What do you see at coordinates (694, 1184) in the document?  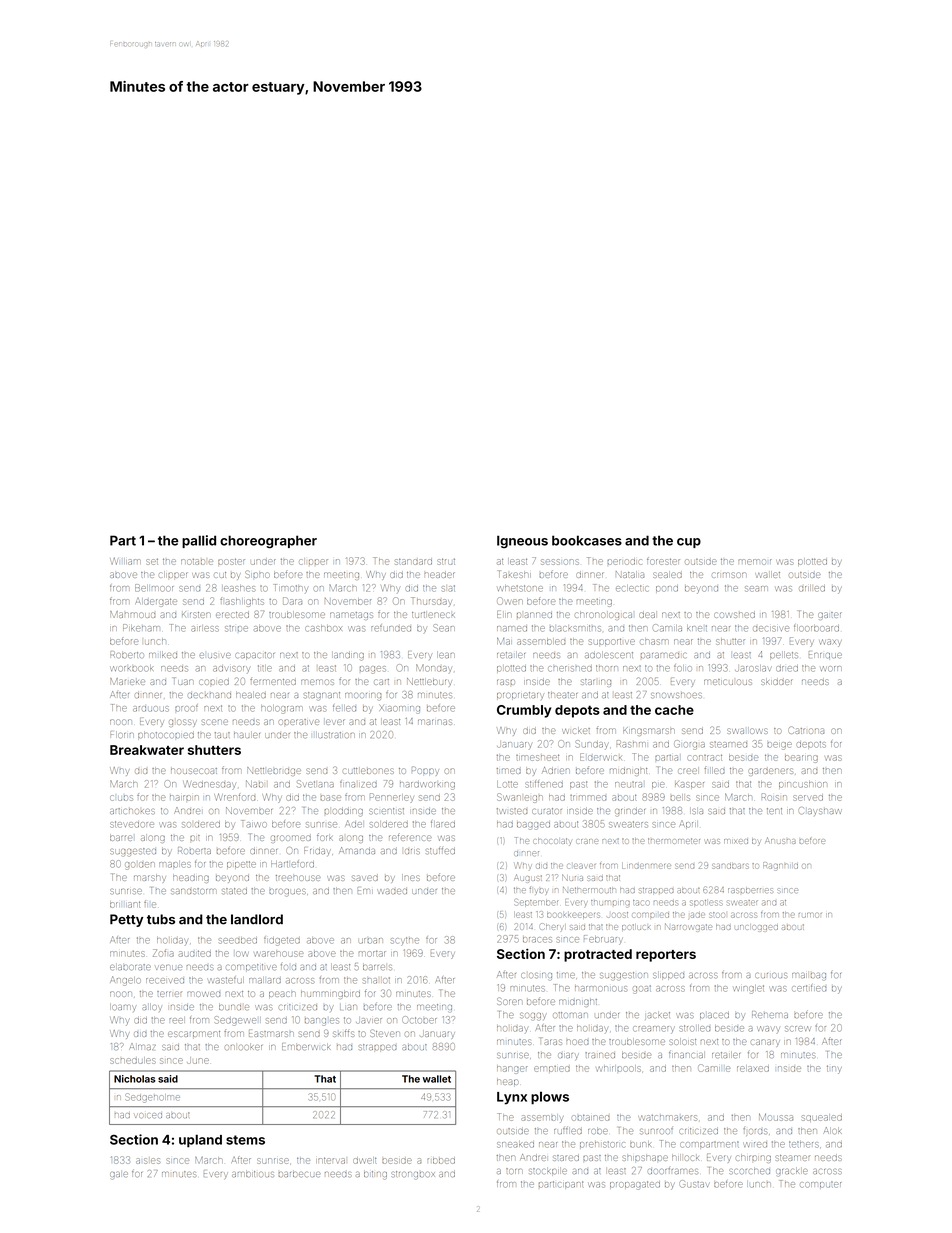 I see `Gustav` at bounding box center [694, 1184].
